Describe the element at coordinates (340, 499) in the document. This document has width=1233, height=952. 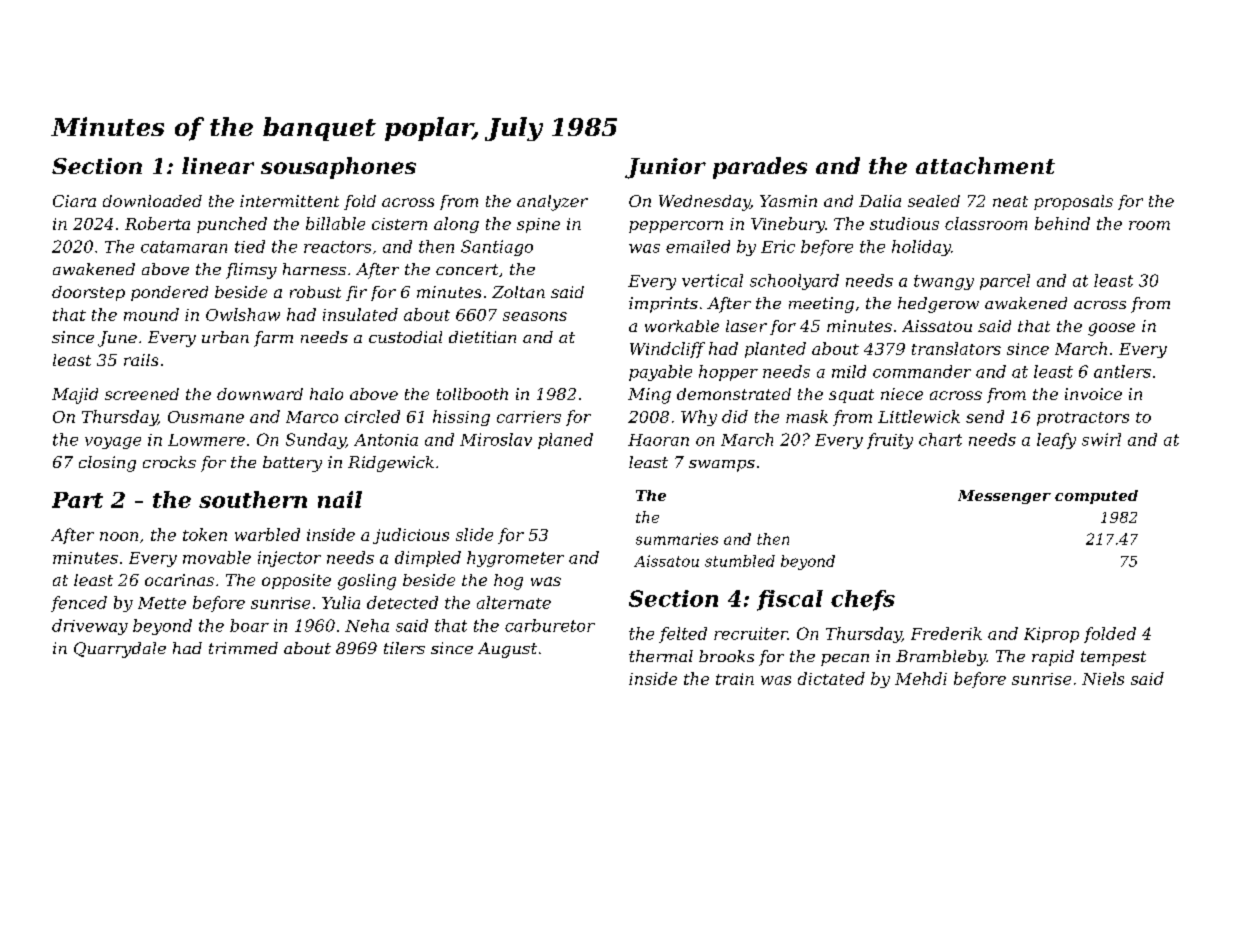
I see `nail` at that location.
